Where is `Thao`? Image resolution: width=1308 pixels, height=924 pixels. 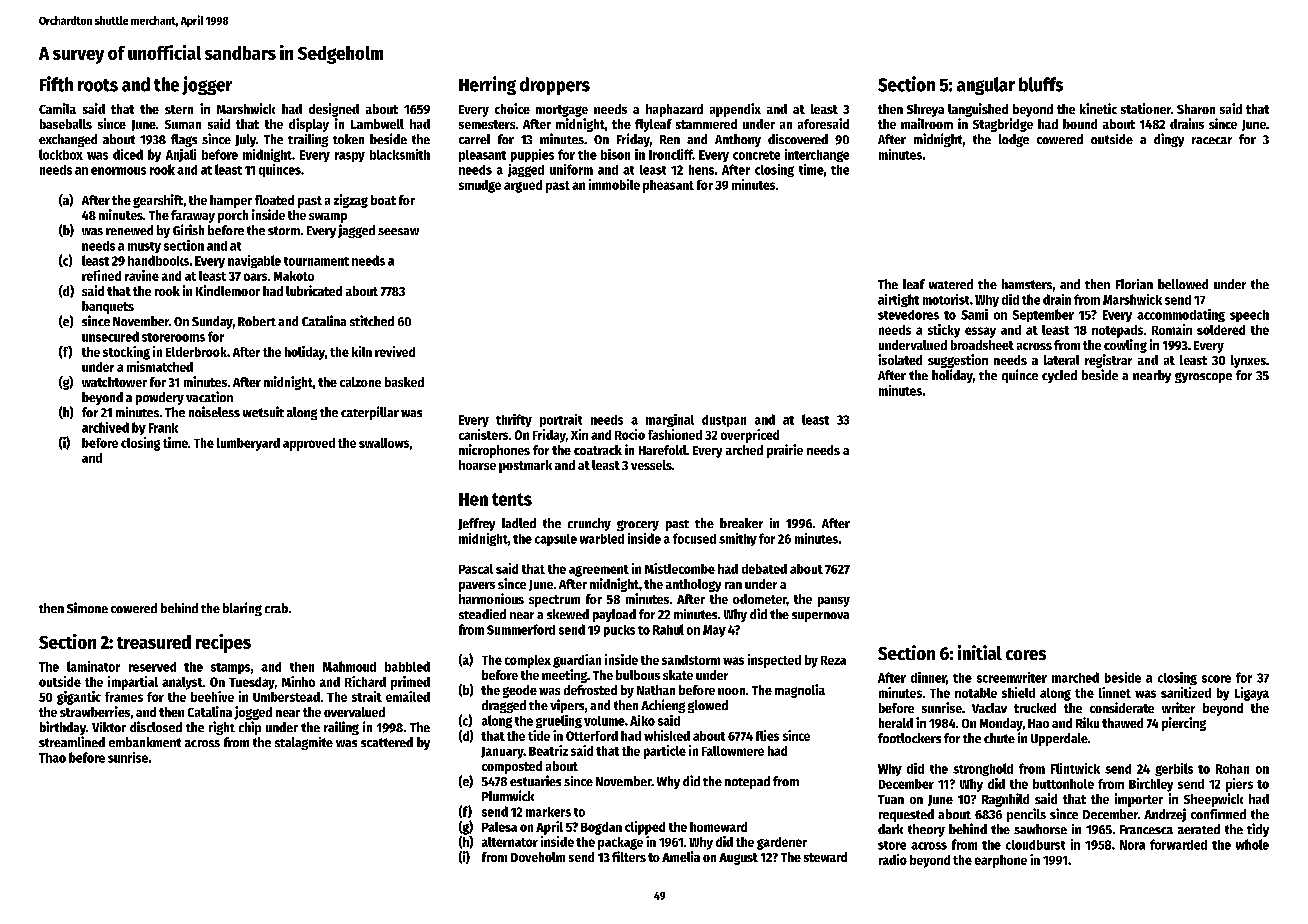
Thao is located at coordinates (52, 758).
